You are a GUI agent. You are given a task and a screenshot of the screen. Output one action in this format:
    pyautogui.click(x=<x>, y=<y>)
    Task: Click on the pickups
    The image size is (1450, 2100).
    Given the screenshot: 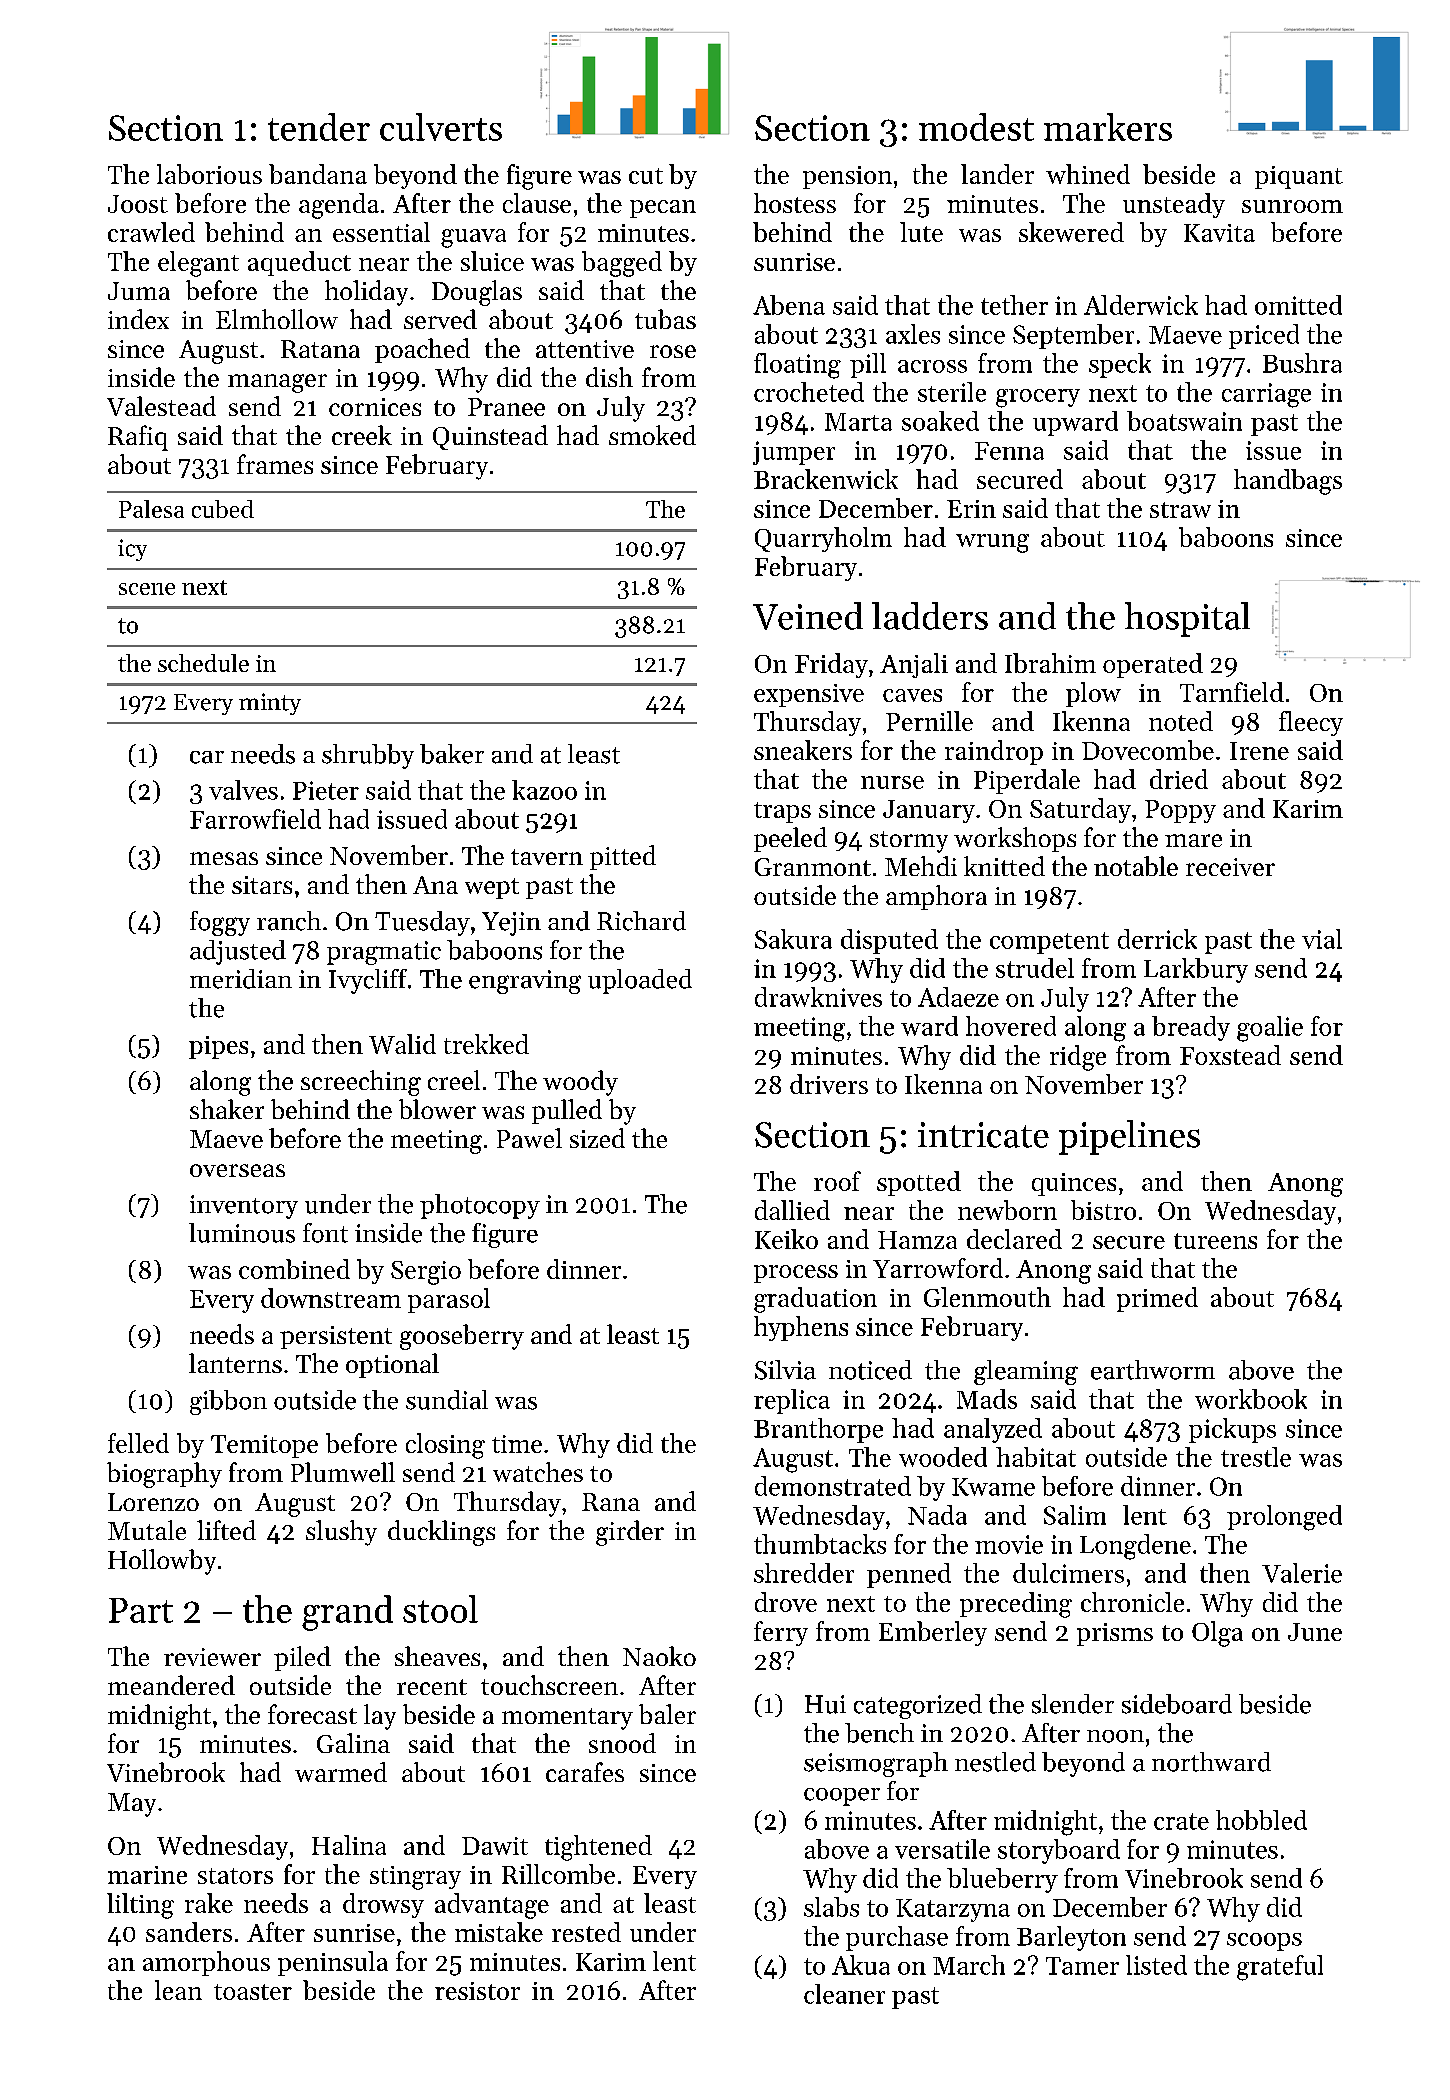 What is the action you would take?
    pyautogui.click(x=1232, y=1430)
